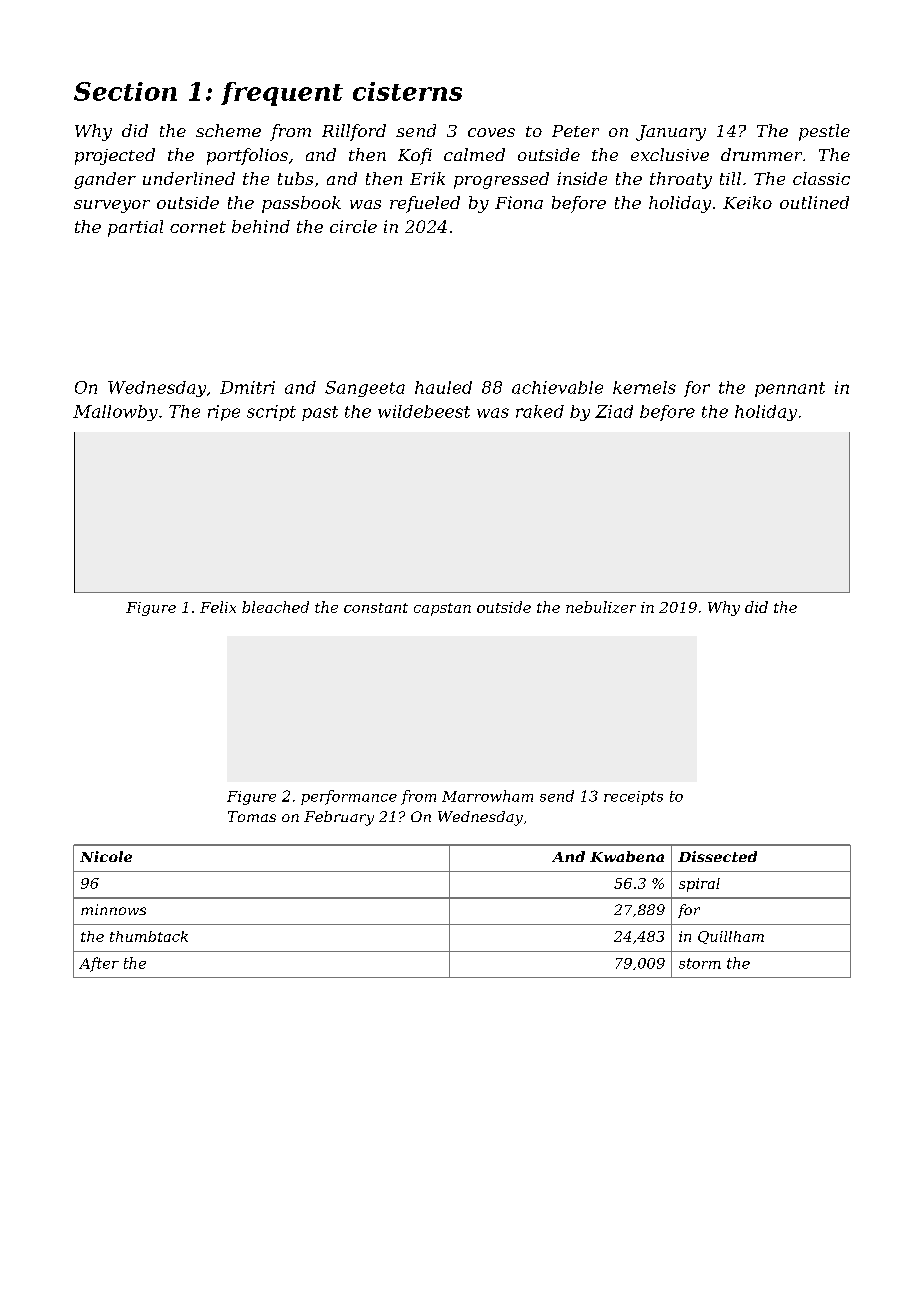 The height and width of the image is (1308, 924). I want to click on thumbtack, so click(149, 936).
